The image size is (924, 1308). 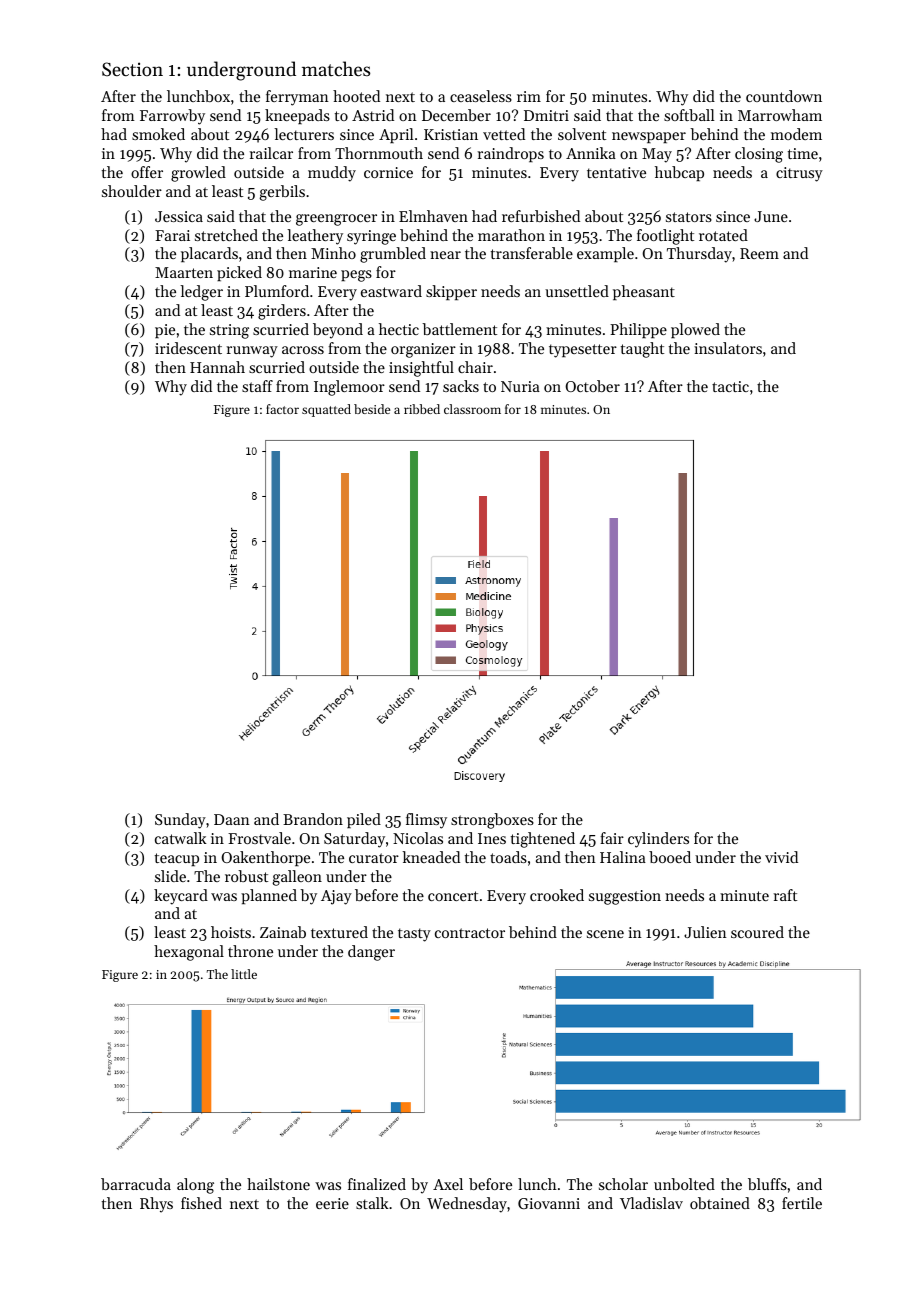 I want to click on Daan, so click(x=232, y=819).
